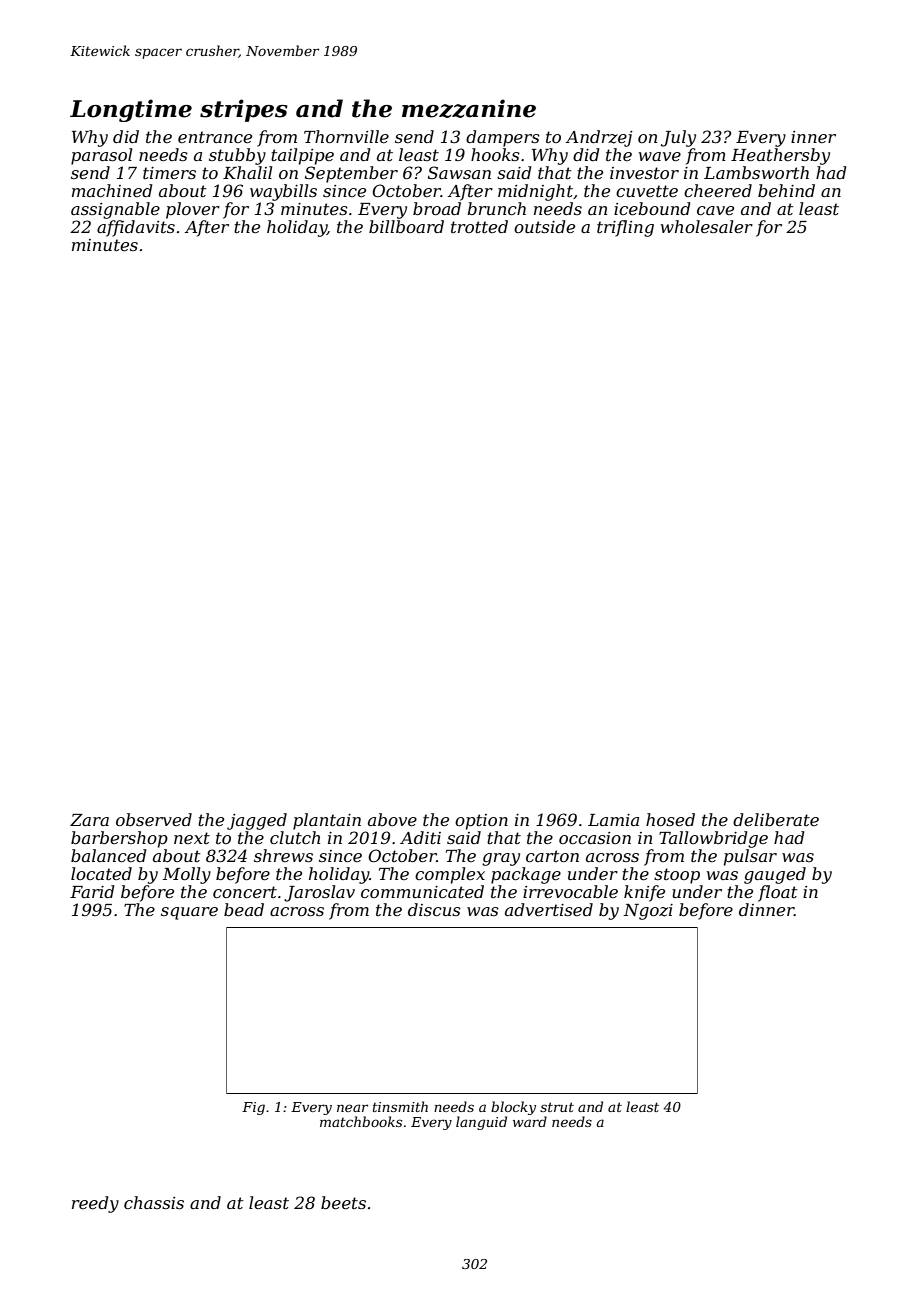  Describe the element at coordinates (154, 819) in the image. I see `observed` at that location.
